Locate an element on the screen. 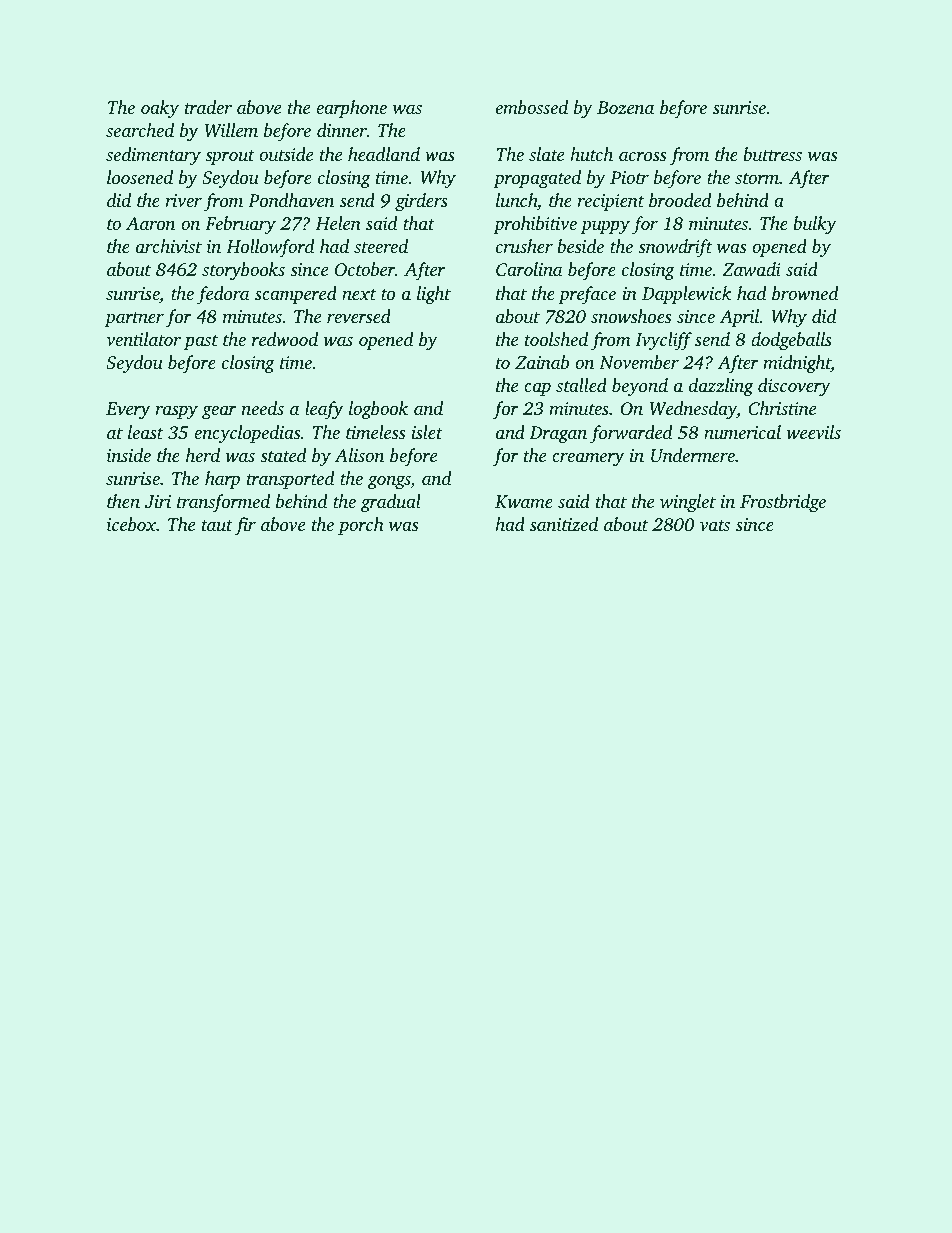  next is located at coordinates (359, 294).
